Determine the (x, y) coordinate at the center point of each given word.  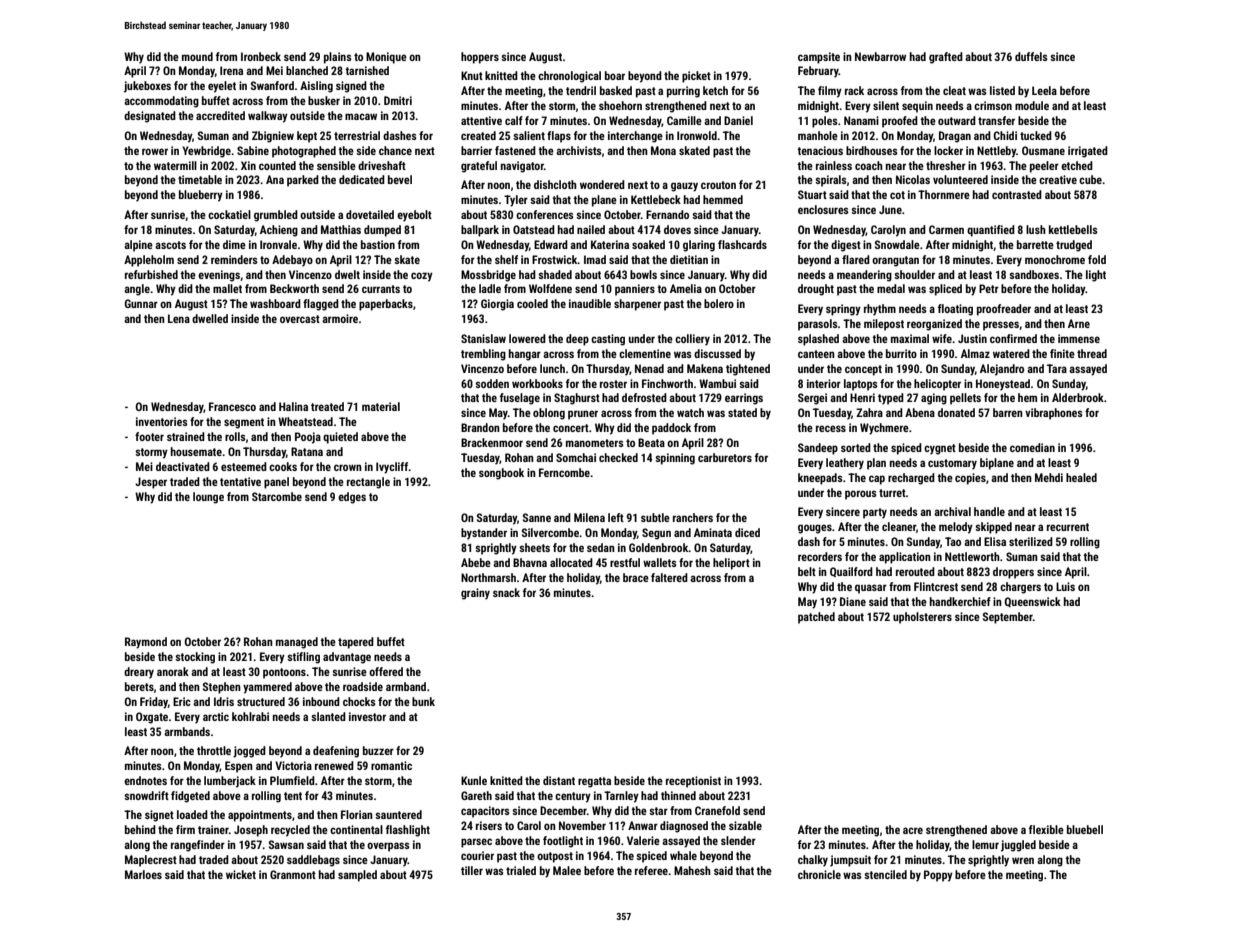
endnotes (145, 780)
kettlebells (1073, 229)
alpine (138, 246)
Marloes (143, 874)
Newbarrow (880, 56)
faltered (669, 577)
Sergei (812, 399)
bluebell (1085, 829)
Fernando (667, 214)
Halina (293, 406)
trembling (483, 355)
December (563, 810)
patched (816, 618)
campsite (819, 58)
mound (197, 56)
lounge (208, 498)
